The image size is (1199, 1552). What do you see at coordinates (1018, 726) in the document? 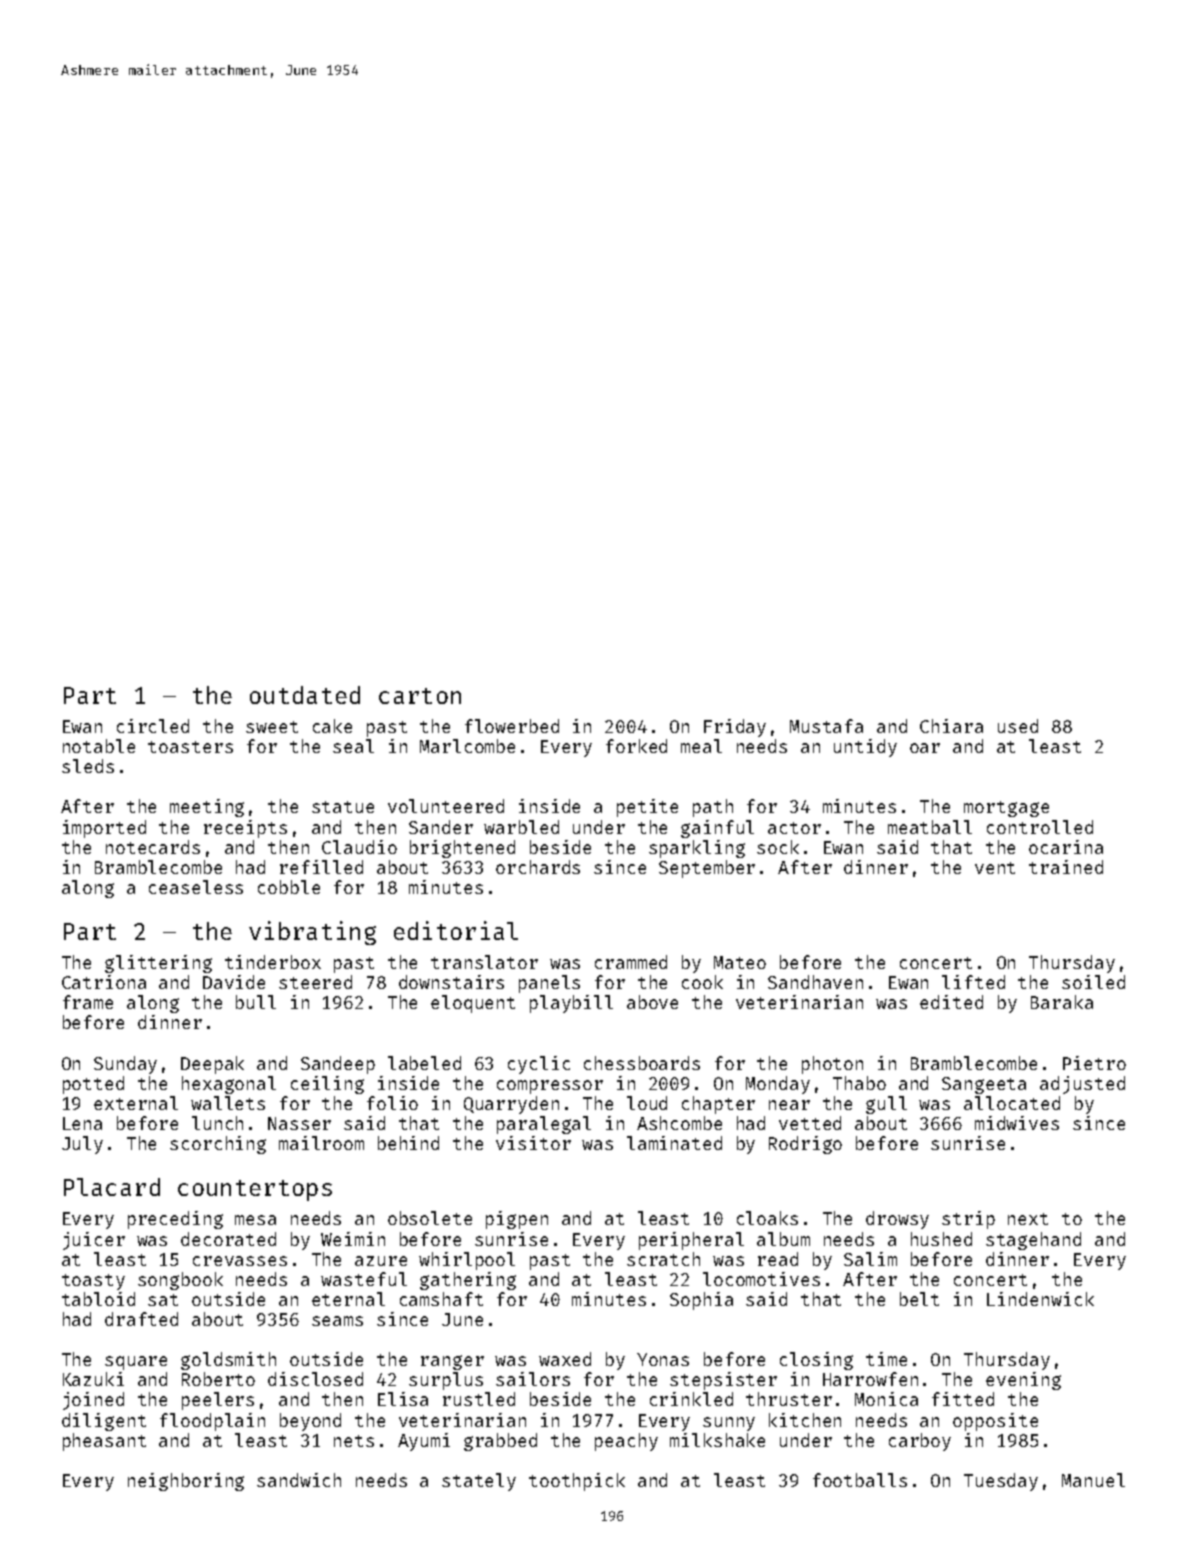
I see `used` at bounding box center [1018, 726].
